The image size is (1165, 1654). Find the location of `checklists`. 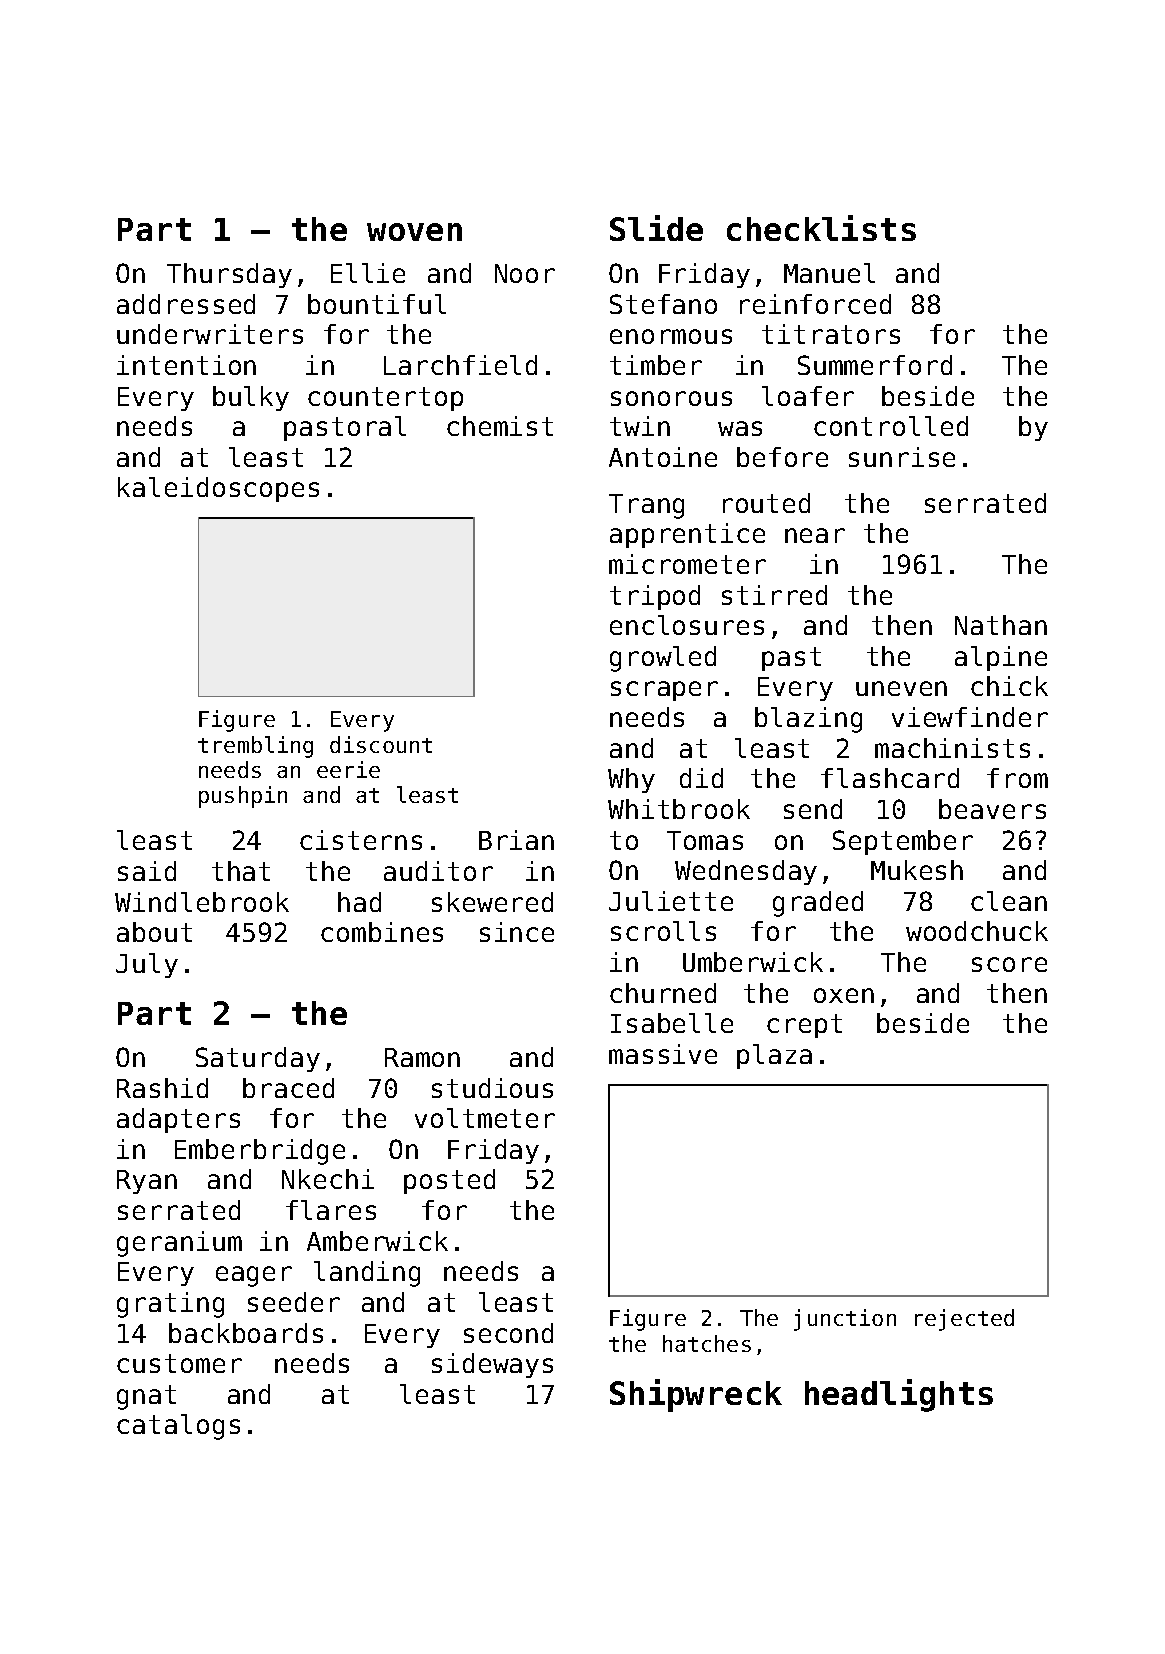

checklists is located at coordinates (821, 228).
